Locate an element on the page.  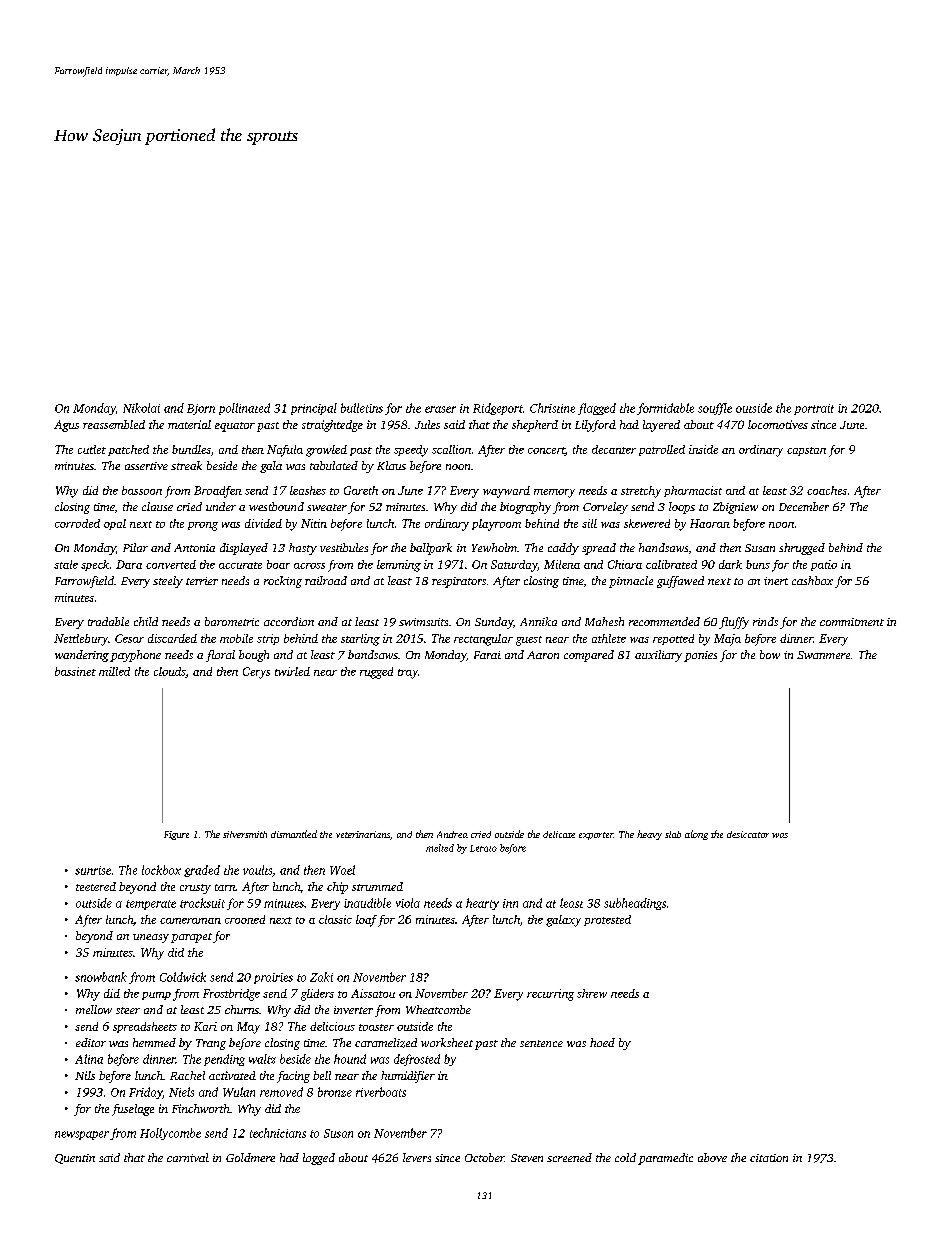
tray is located at coordinates (408, 674).
